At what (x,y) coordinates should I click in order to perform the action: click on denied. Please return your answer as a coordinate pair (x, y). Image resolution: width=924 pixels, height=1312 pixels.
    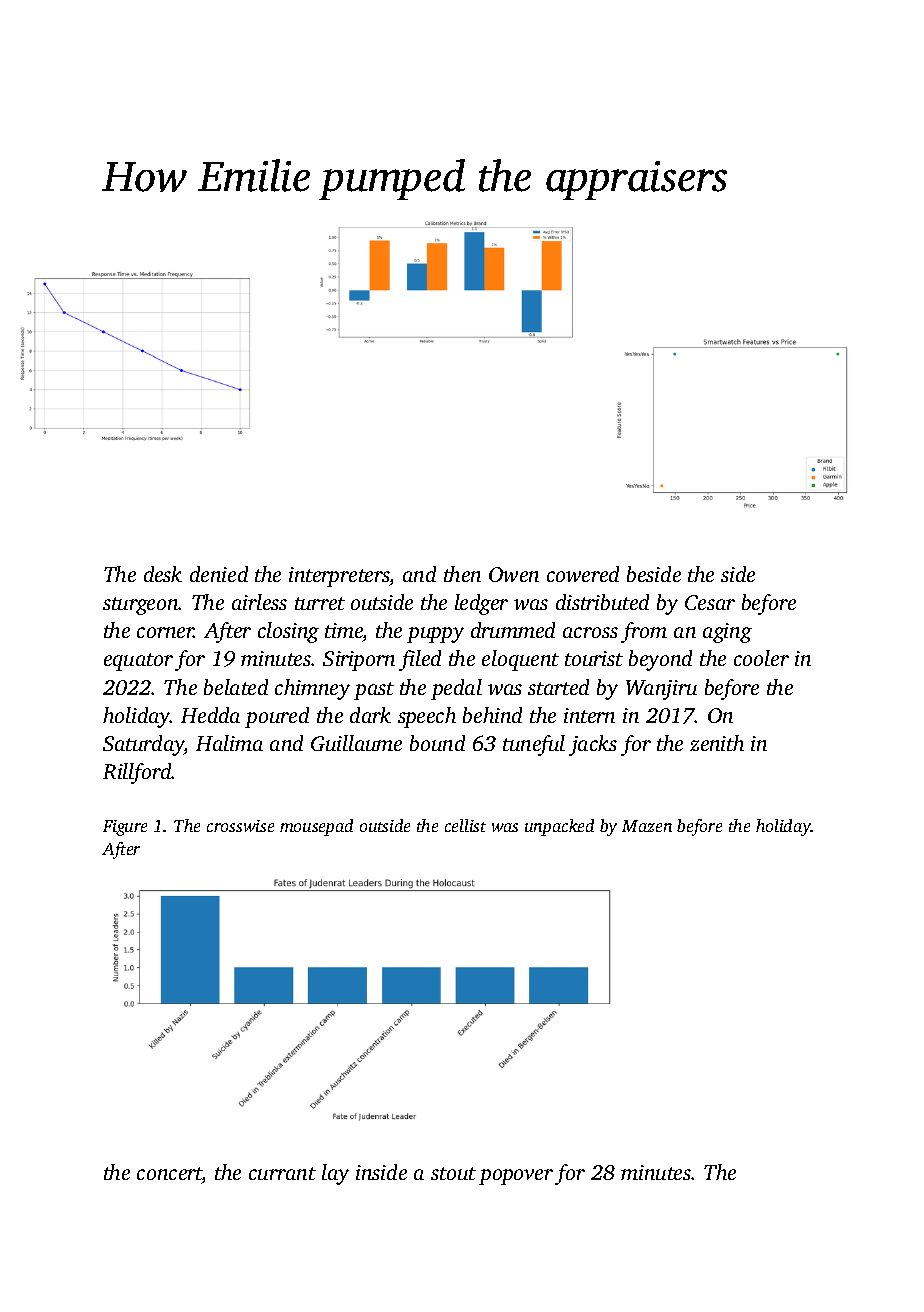
    Looking at the image, I should click on (219, 574).
